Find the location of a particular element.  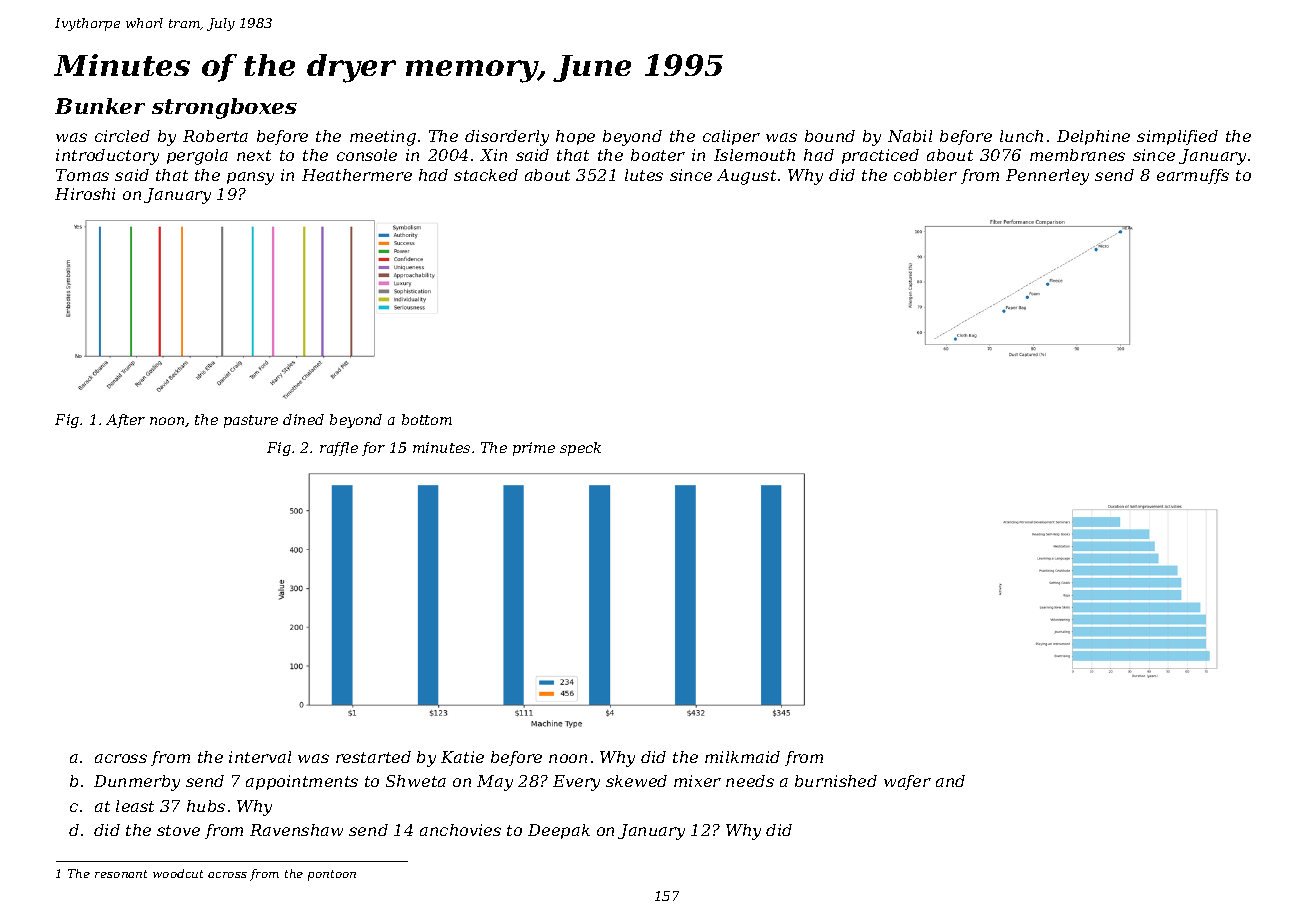

circled is located at coordinates (122, 136).
